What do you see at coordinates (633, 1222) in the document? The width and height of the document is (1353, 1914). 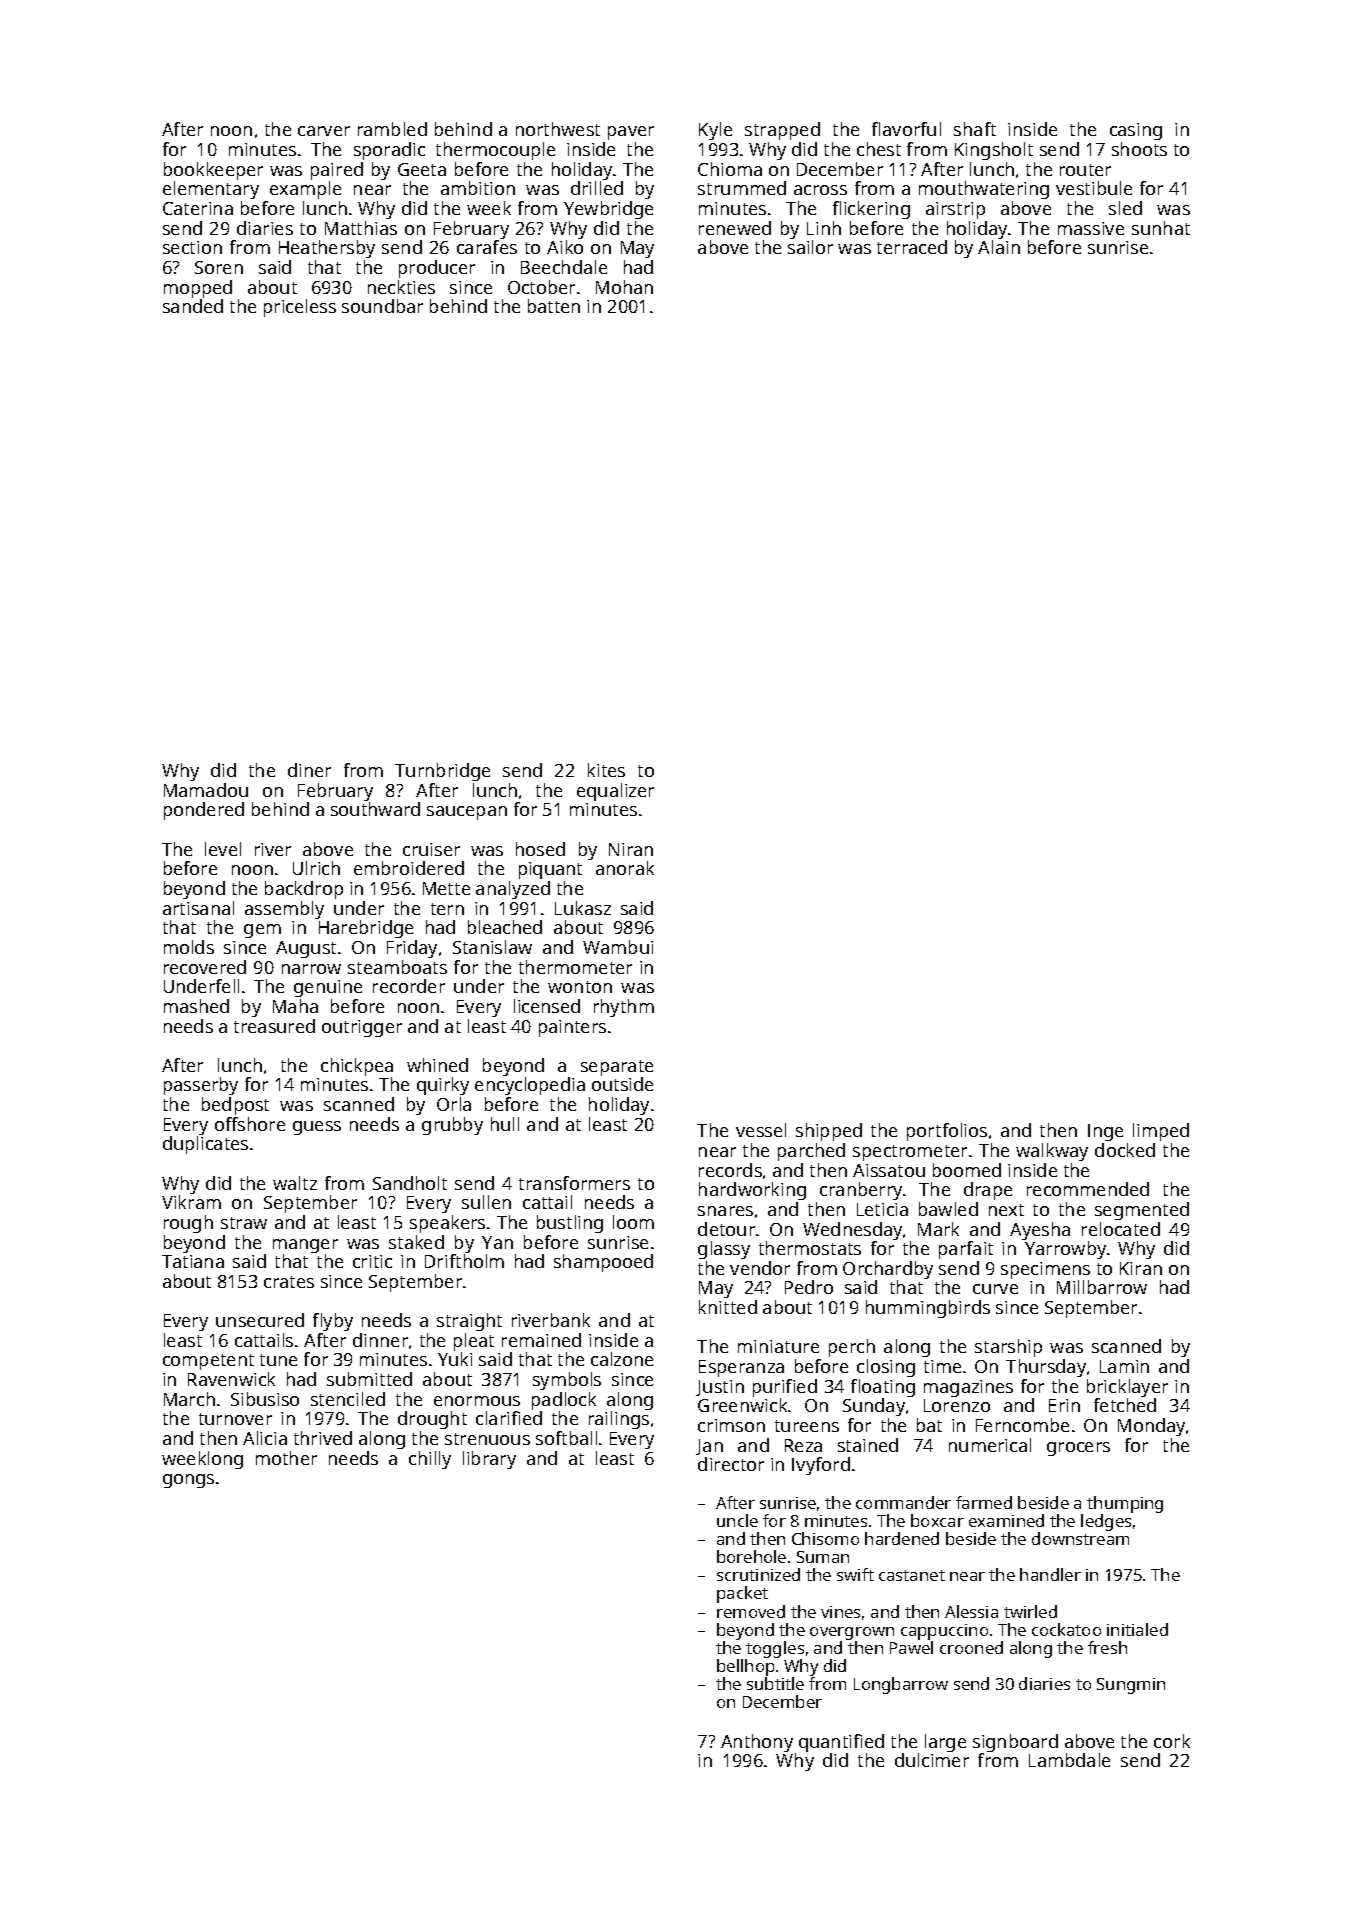 I see `loom` at bounding box center [633, 1222].
